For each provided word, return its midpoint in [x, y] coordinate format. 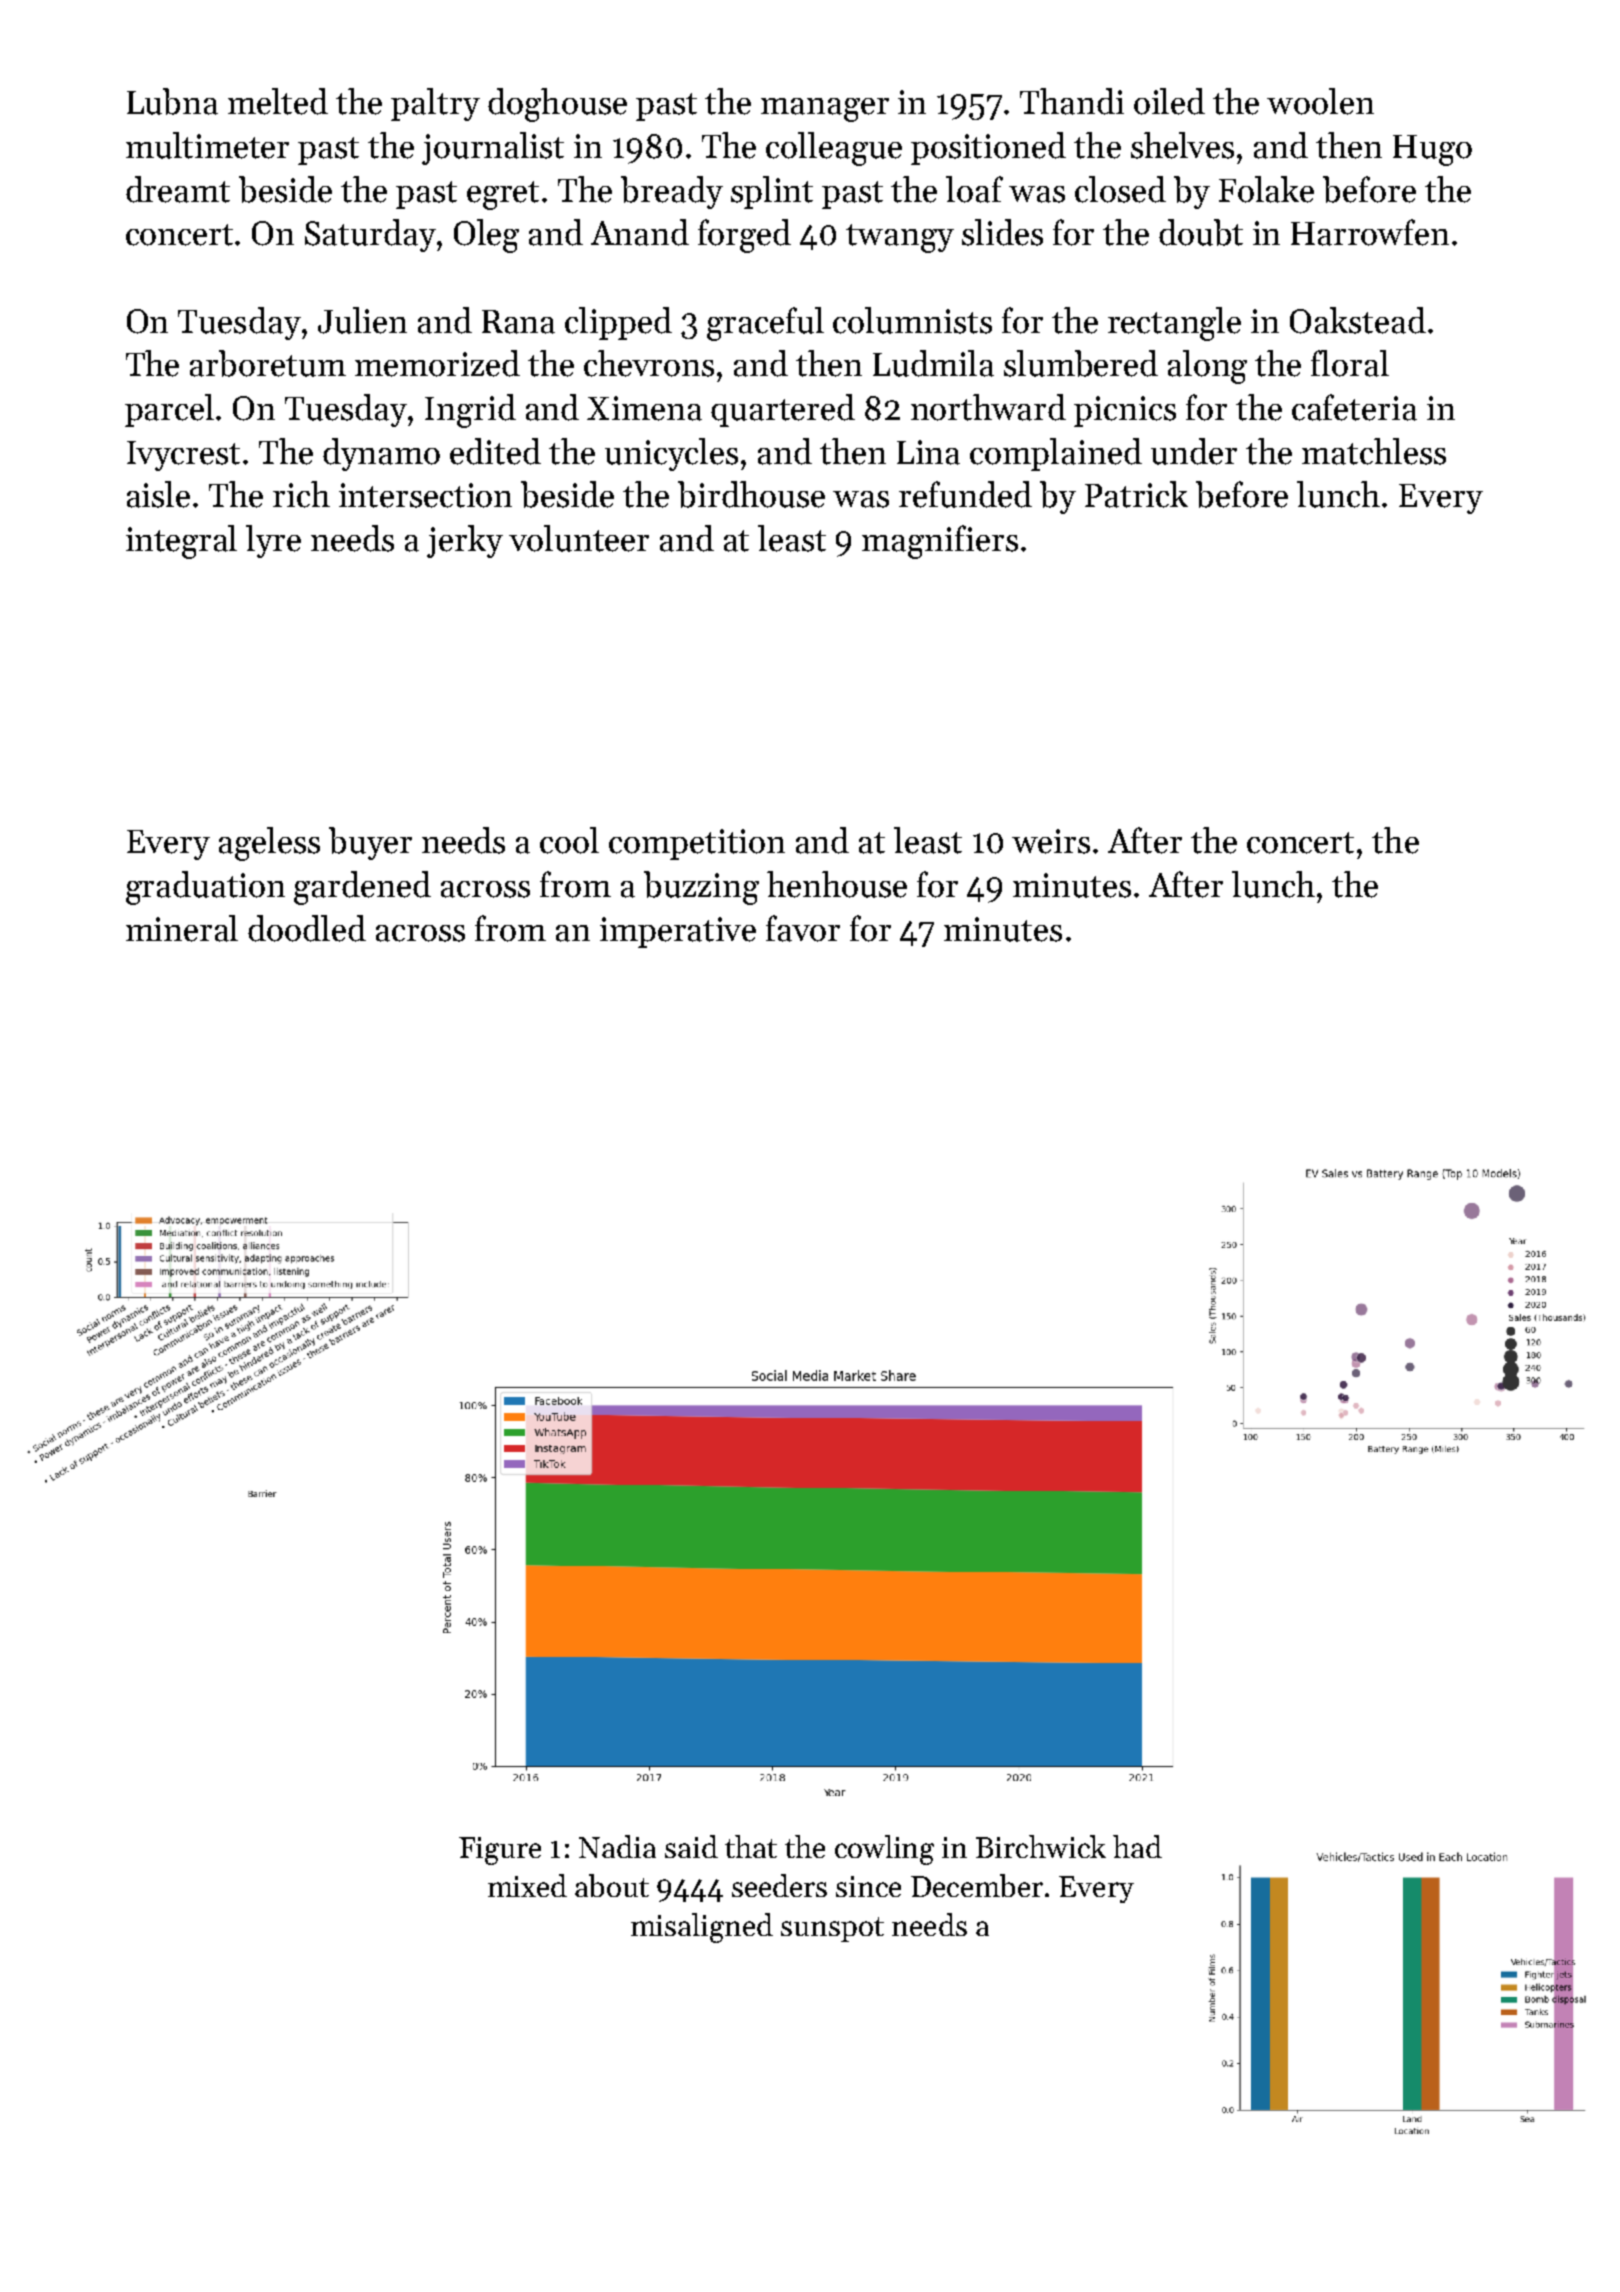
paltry [435, 104]
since [868, 1886]
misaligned [702, 1928]
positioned [988, 148]
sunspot [832, 1929]
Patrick [1136, 494]
